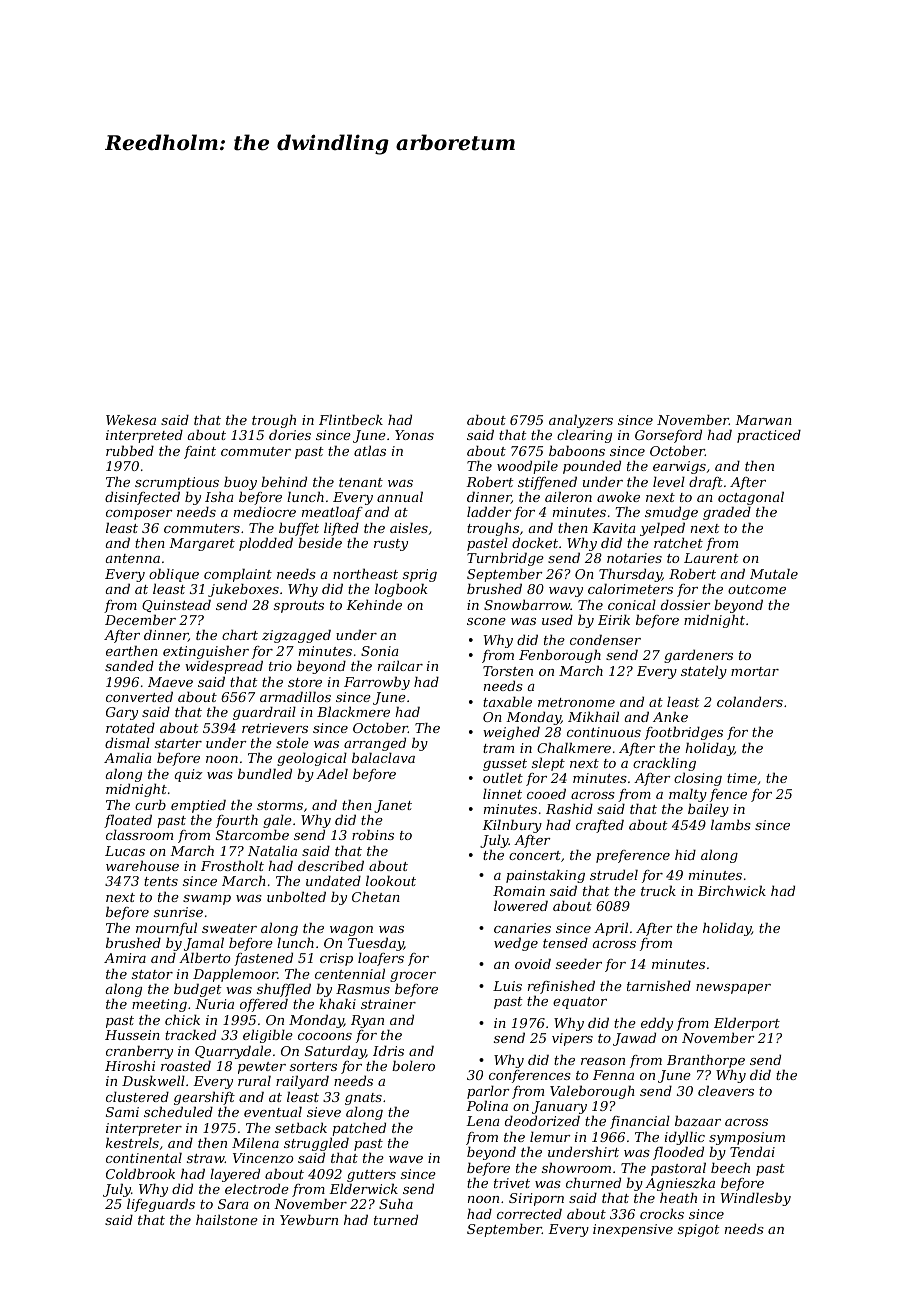 This document has width=908, height=1316. What do you see at coordinates (161, 1205) in the document?
I see `lifeguards` at bounding box center [161, 1205].
